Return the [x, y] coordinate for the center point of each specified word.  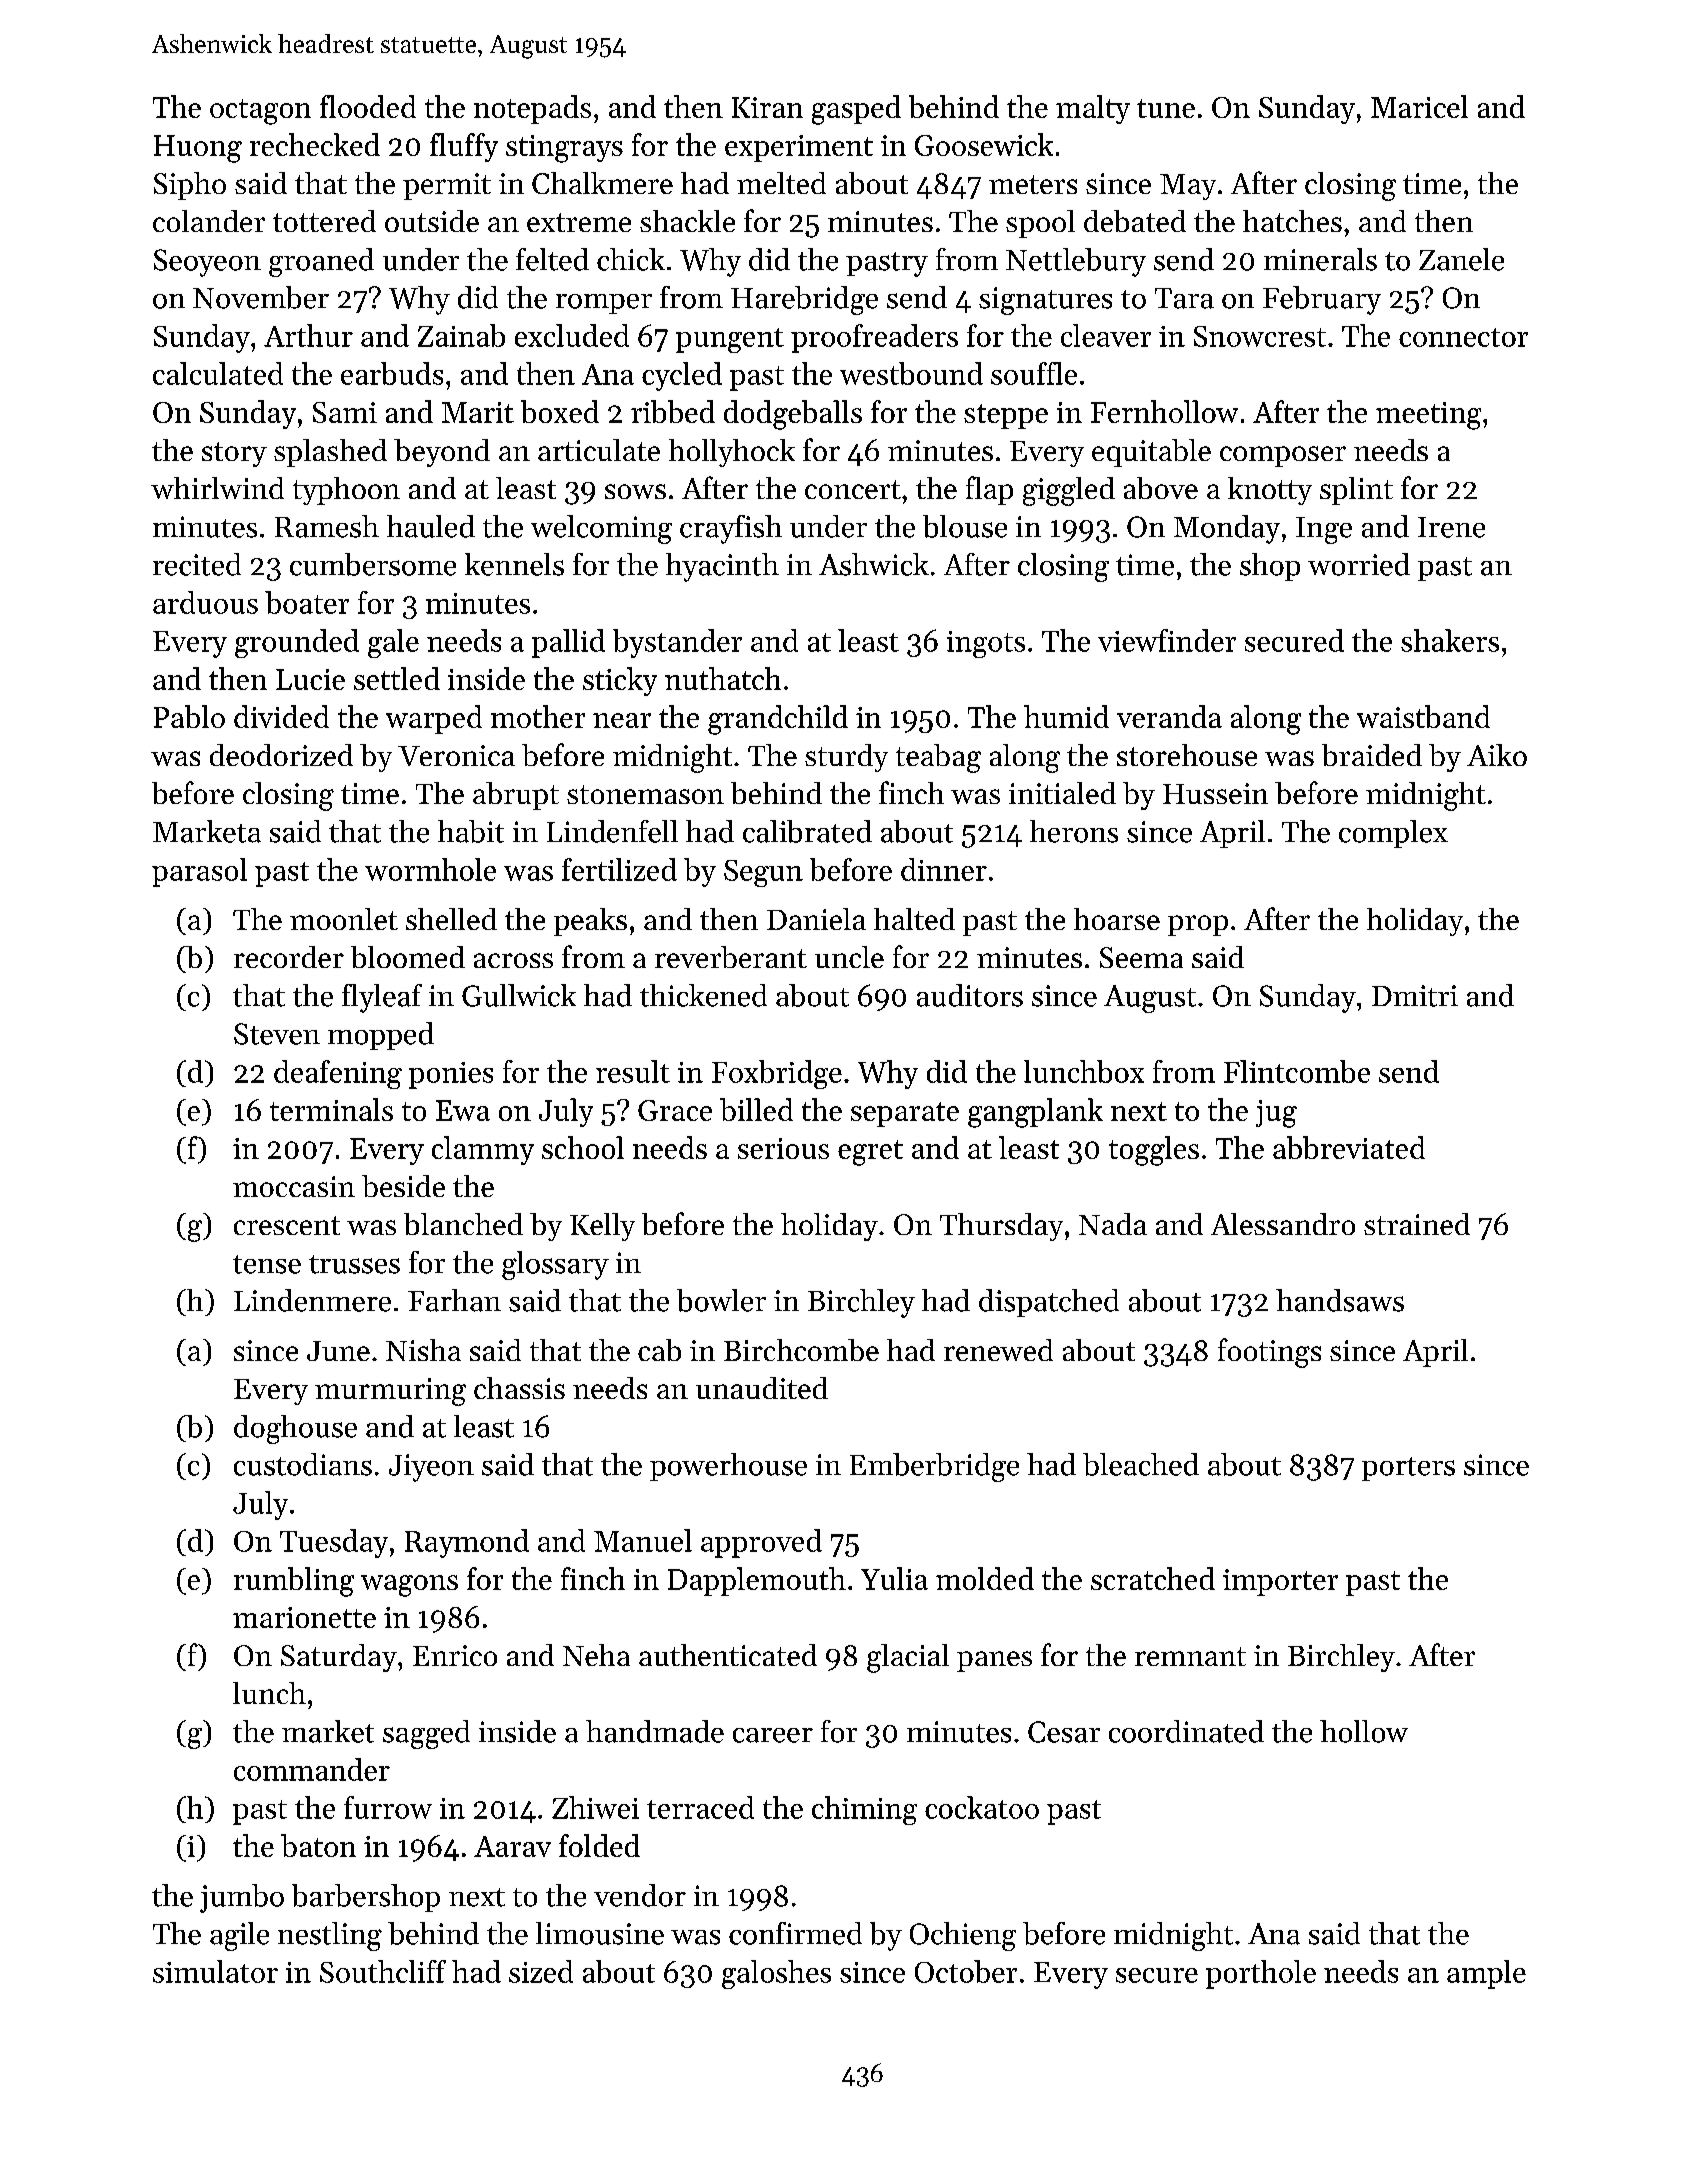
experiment [799, 148]
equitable [1151, 453]
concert [853, 489]
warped [434, 719]
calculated [218, 373]
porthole [1261, 1974]
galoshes [776, 1974]
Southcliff [383, 1971]
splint [1356, 491]
